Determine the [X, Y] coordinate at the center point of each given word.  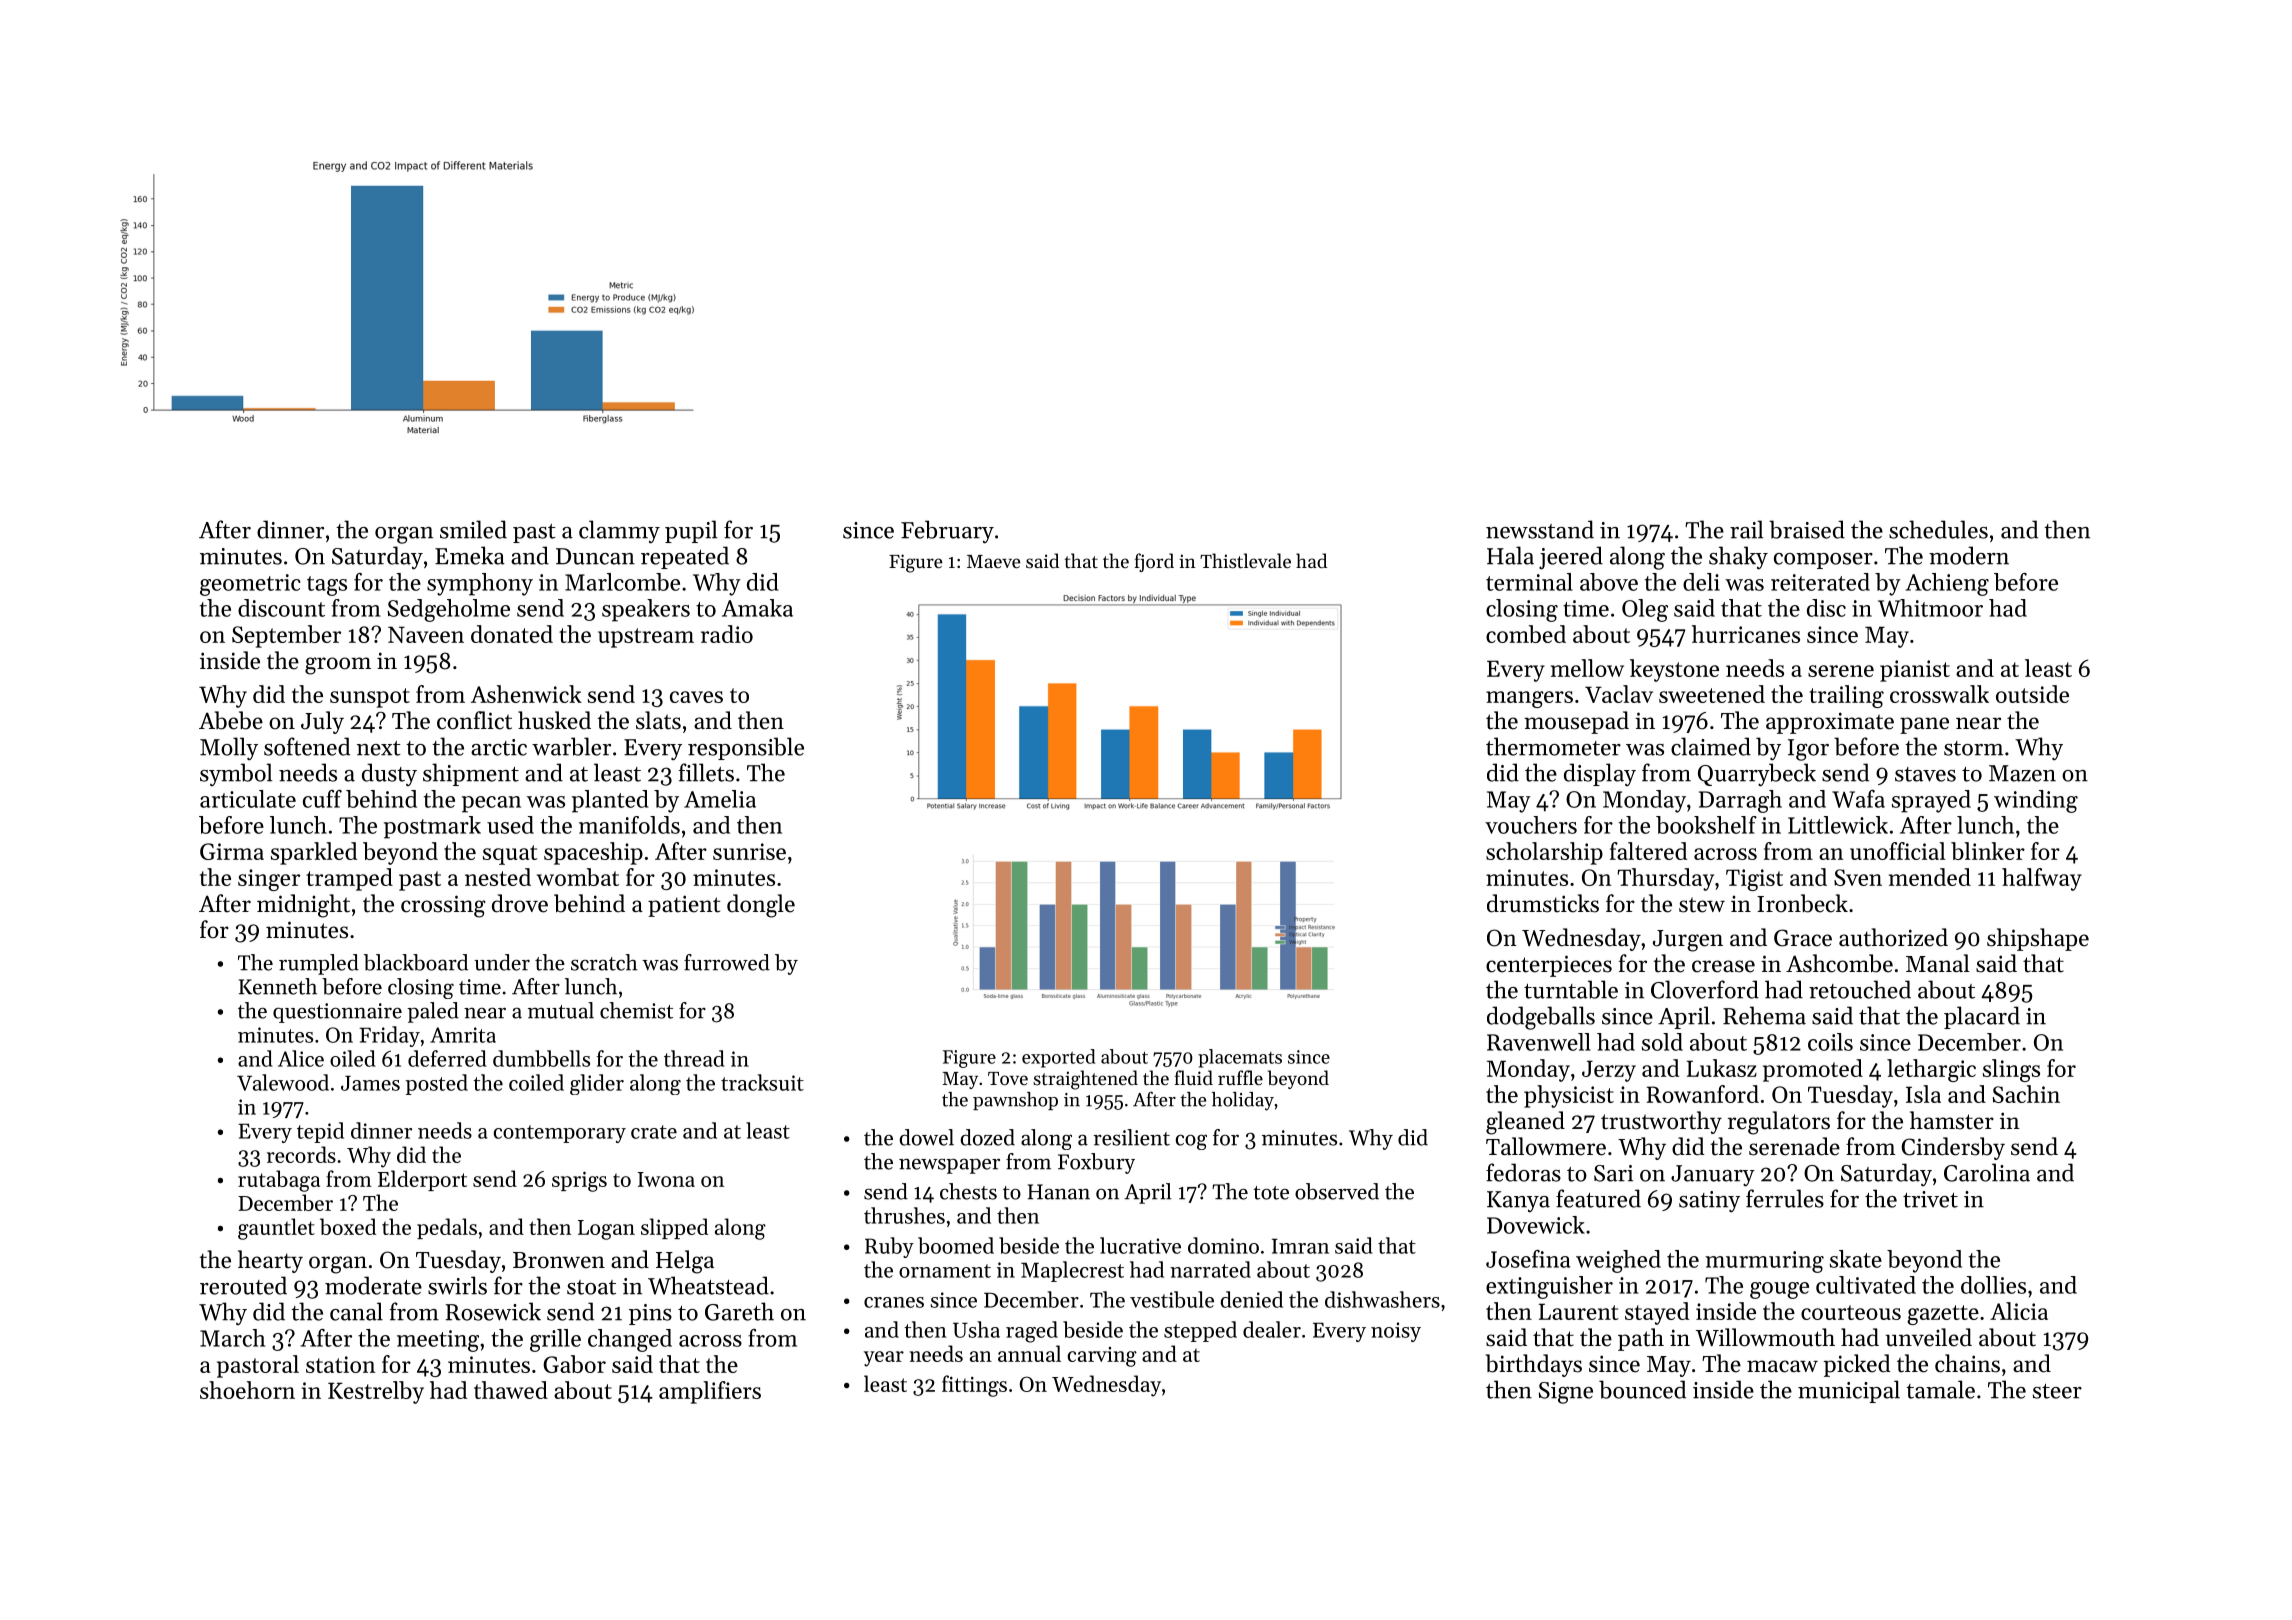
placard [1982, 1017]
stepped [1200, 1331]
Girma [232, 851]
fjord [1154, 562]
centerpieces [1549, 966]
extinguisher [1549, 1287]
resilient [1132, 1137]
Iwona [666, 1179]
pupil [691, 531]
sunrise [749, 851]
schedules [1938, 529]
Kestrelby [376, 1392]
